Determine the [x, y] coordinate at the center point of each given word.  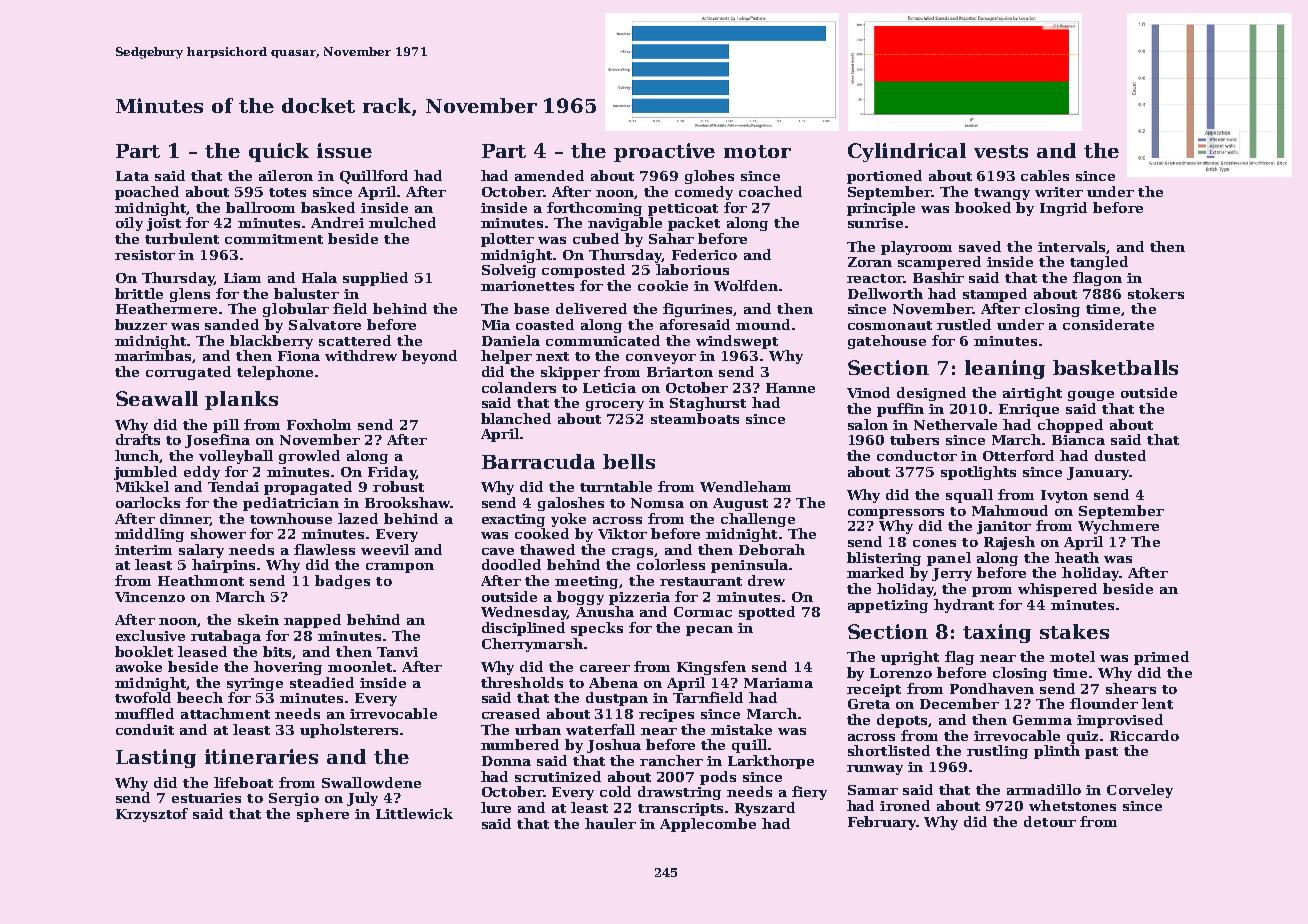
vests [1001, 151]
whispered [1057, 590]
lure [496, 807]
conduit [145, 729]
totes [287, 192]
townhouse [291, 518]
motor [757, 151]
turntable [616, 486]
